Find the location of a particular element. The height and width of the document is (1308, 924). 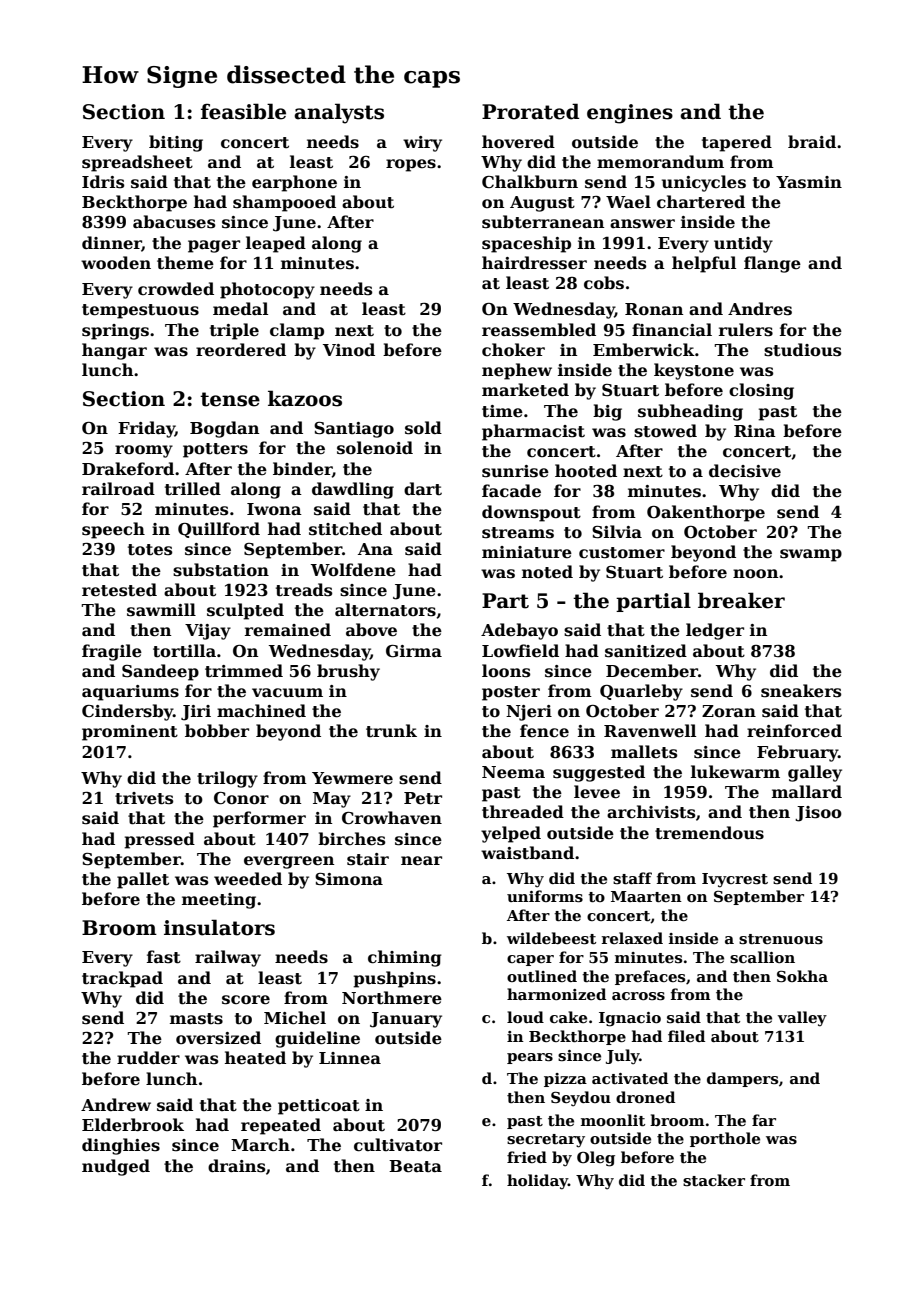

Prorated is located at coordinates (530, 111).
